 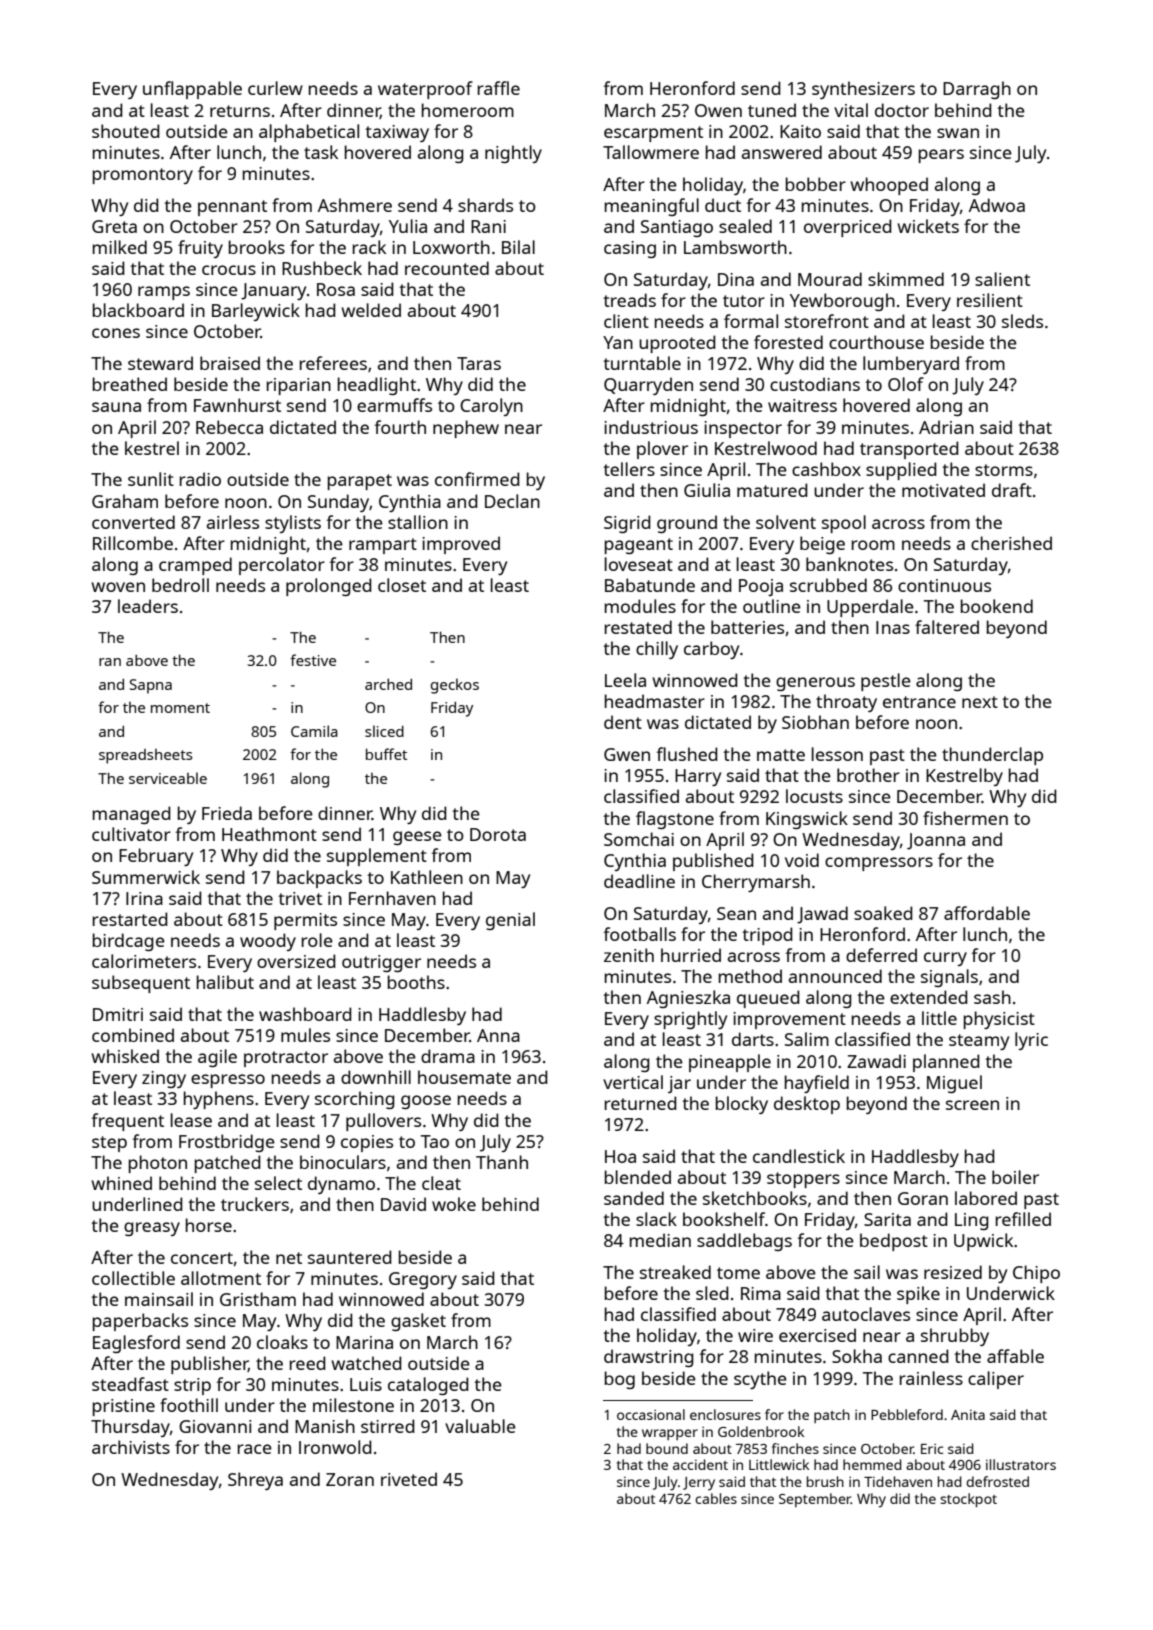 What do you see at coordinates (409, 1479) in the screenshot?
I see `riveted` at bounding box center [409, 1479].
